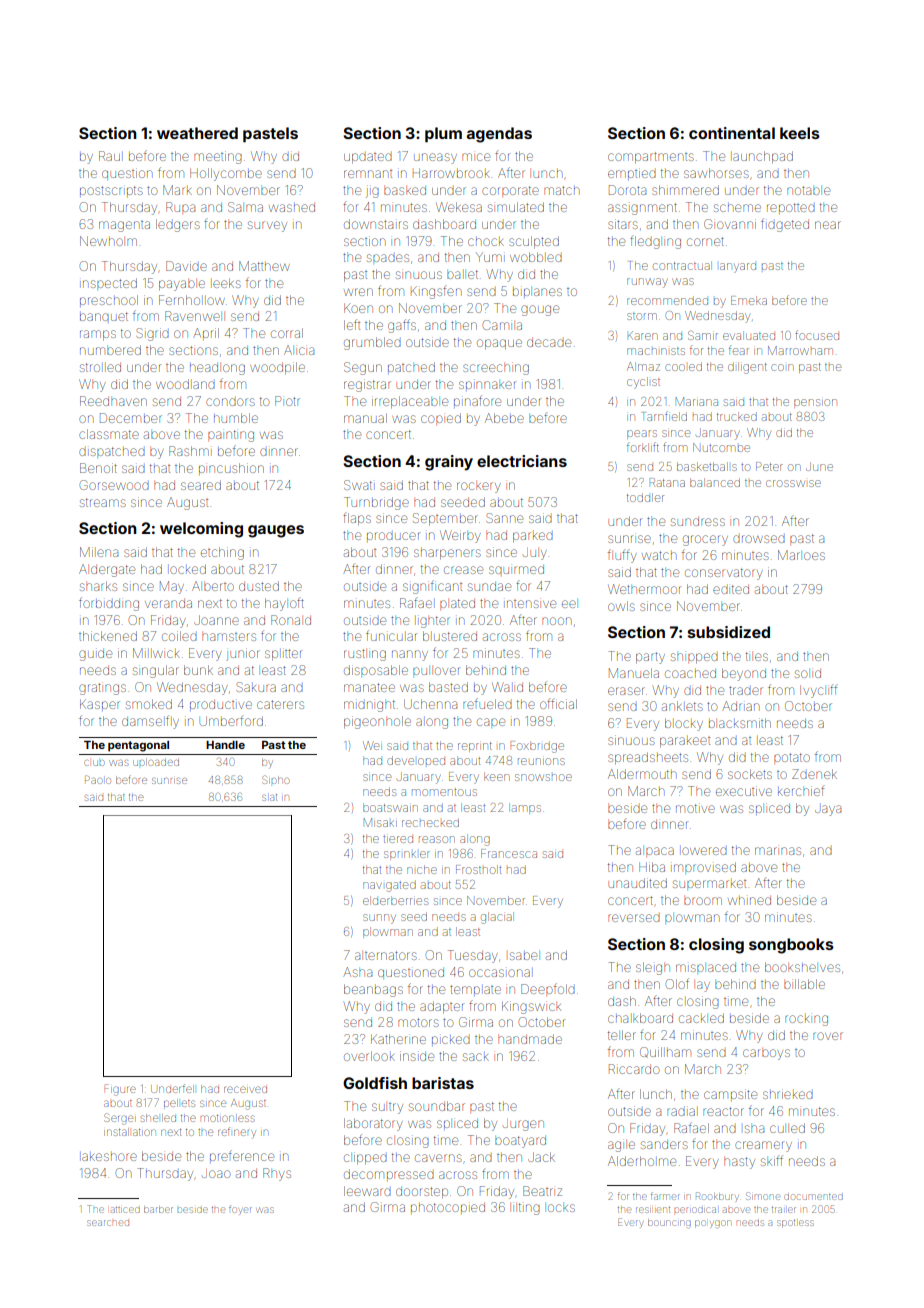  Describe the element at coordinates (405, 190) in the document. I see `basked` at that location.
